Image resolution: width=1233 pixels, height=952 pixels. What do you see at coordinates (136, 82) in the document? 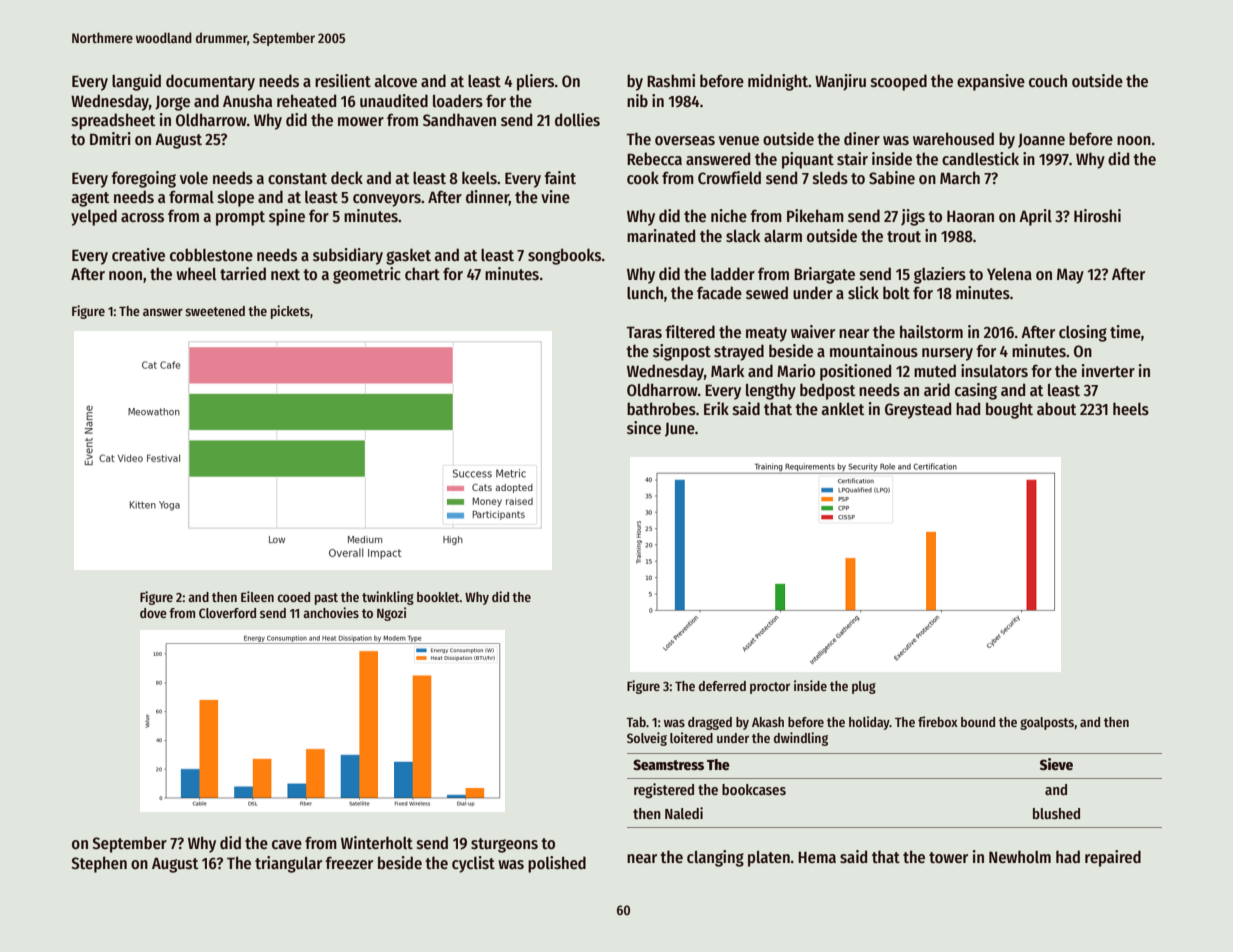
I see `languid` at bounding box center [136, 82].
